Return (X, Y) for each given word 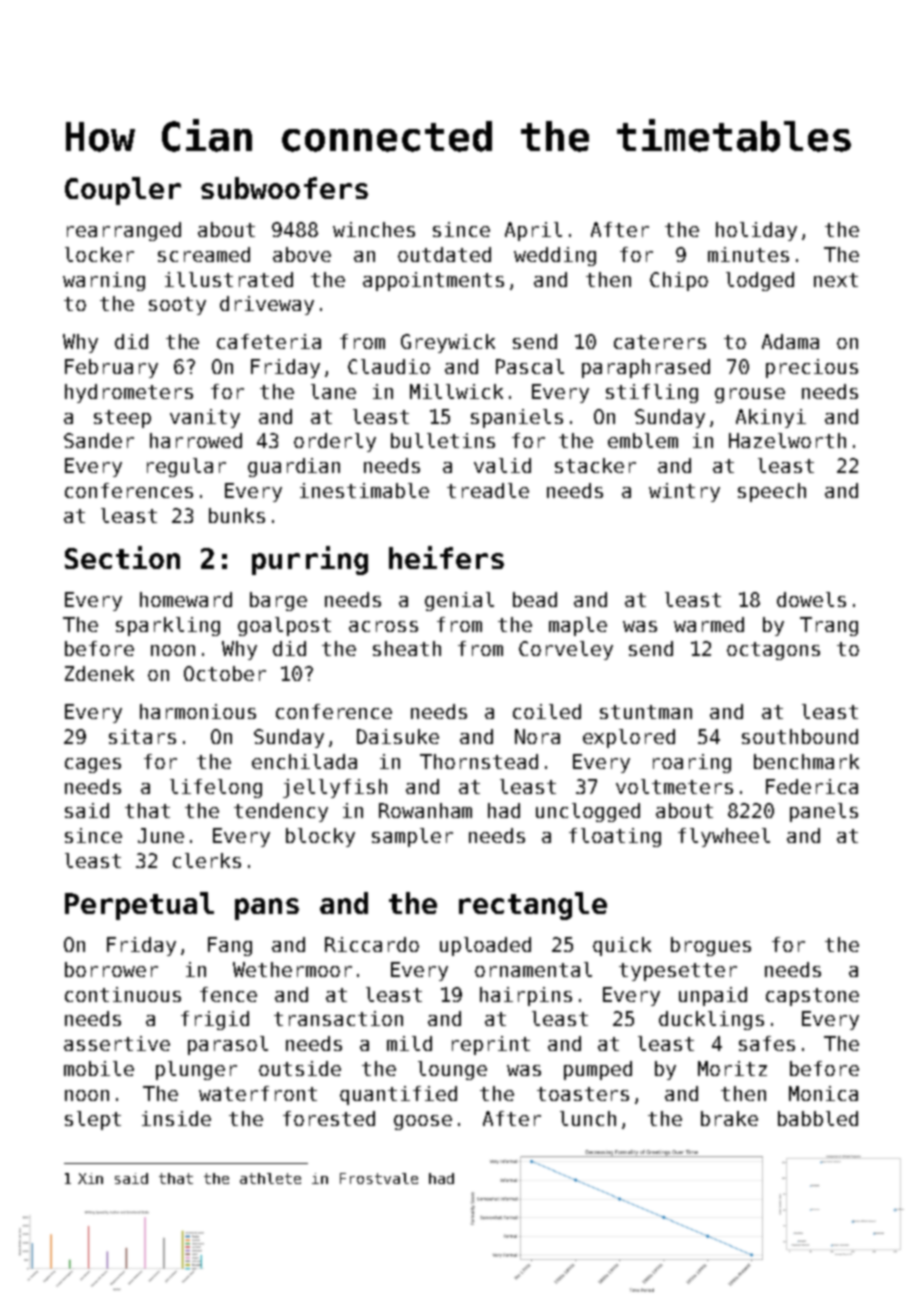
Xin (90, 1178)
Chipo (679, 281)
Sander (99, 440)
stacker (595, 465)
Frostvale (379, 1178)
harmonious (198, 711)
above (302, 254)
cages (93, 765)
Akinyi (771, 418)
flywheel (724, 837)
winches (374, 229)
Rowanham (425, 810)
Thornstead (479, 761)
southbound (800, 736)
